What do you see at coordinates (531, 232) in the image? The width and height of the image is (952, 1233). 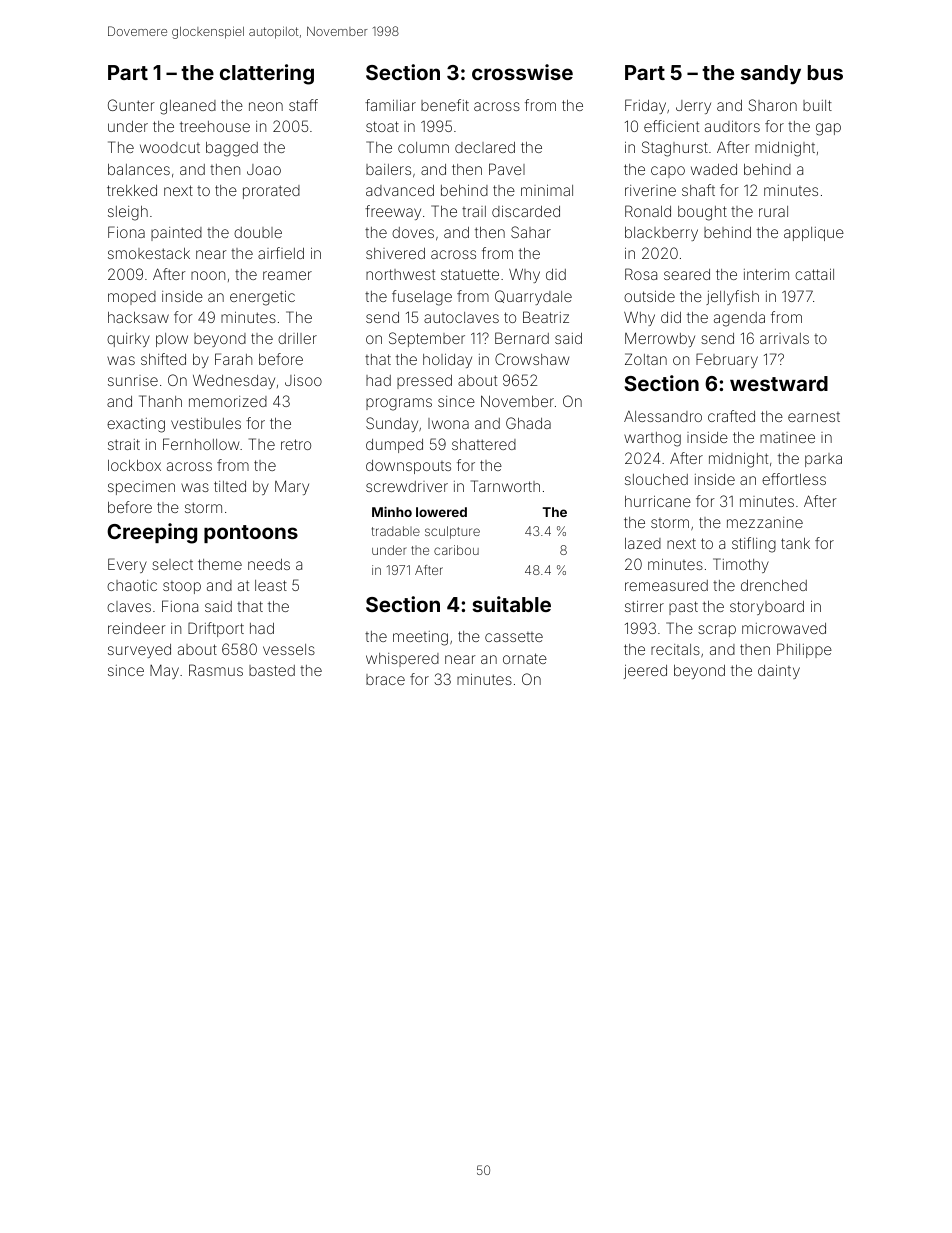 I see `Sahar` at bounding box center [531, 232].
